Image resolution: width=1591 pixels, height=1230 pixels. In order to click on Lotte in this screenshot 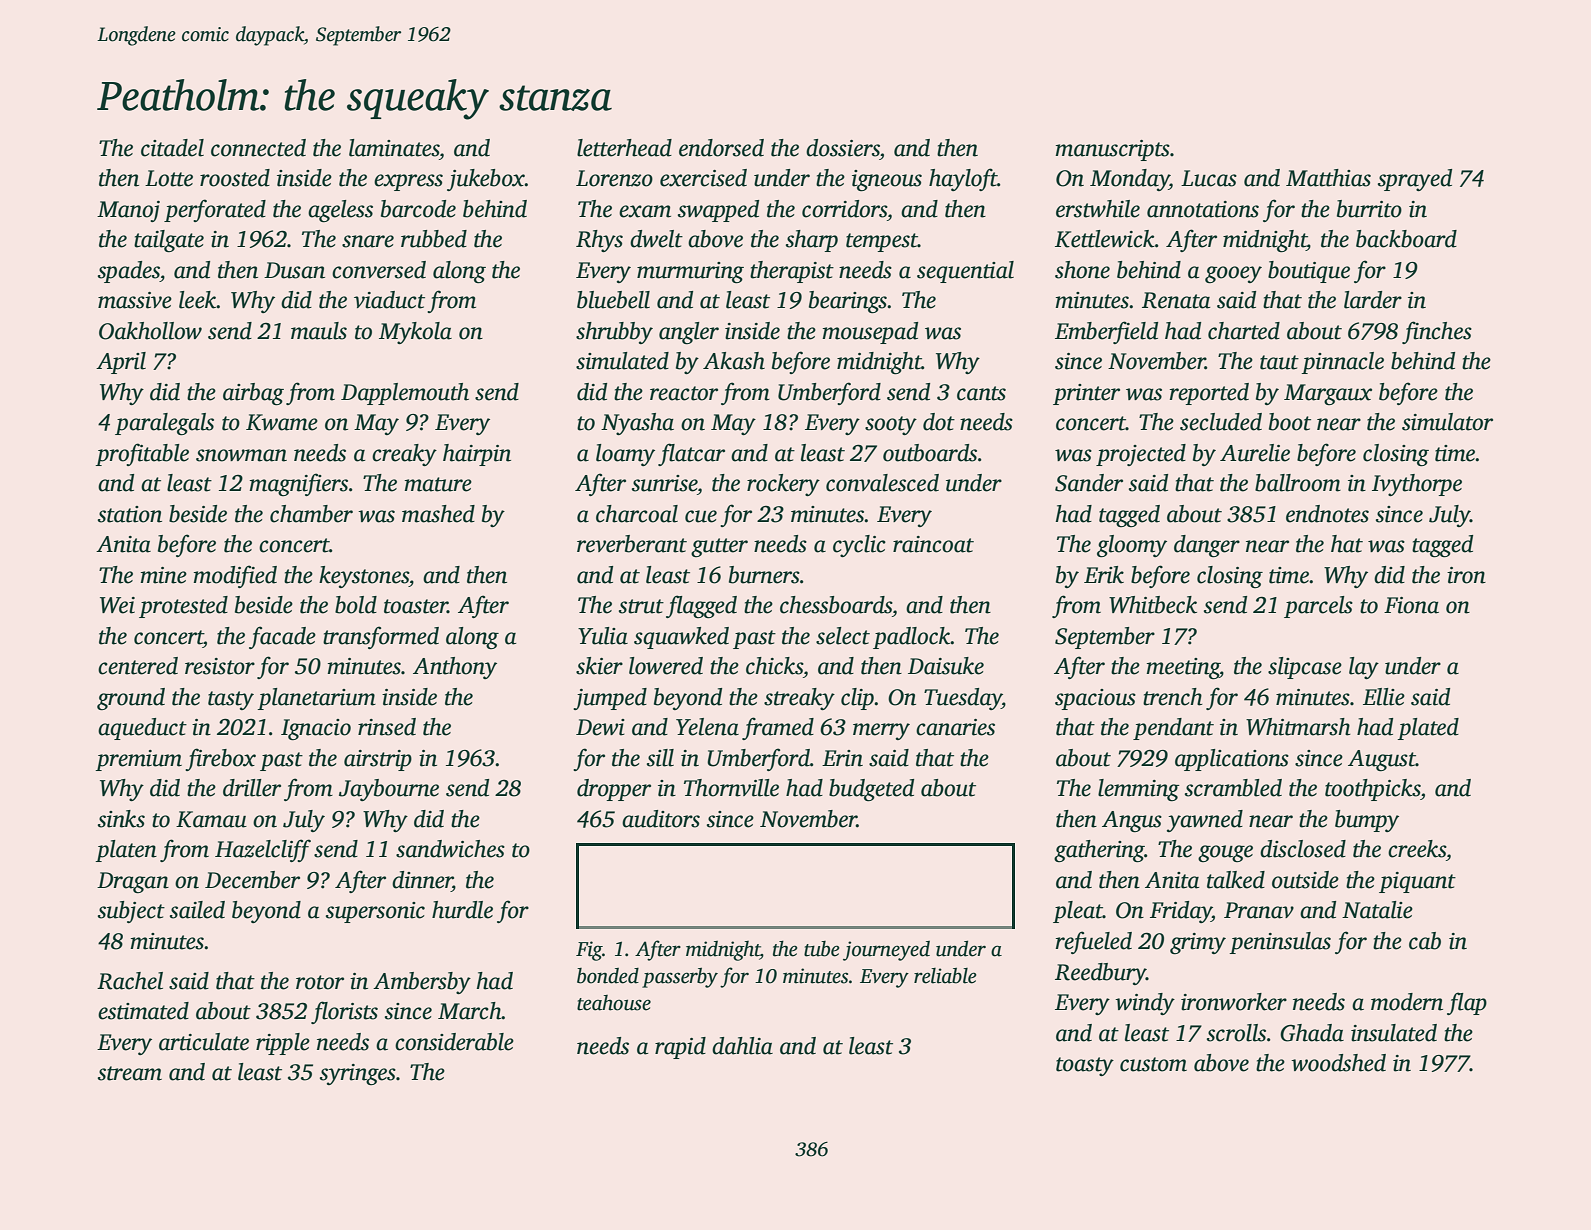, I will do `click(169, 178)`.
